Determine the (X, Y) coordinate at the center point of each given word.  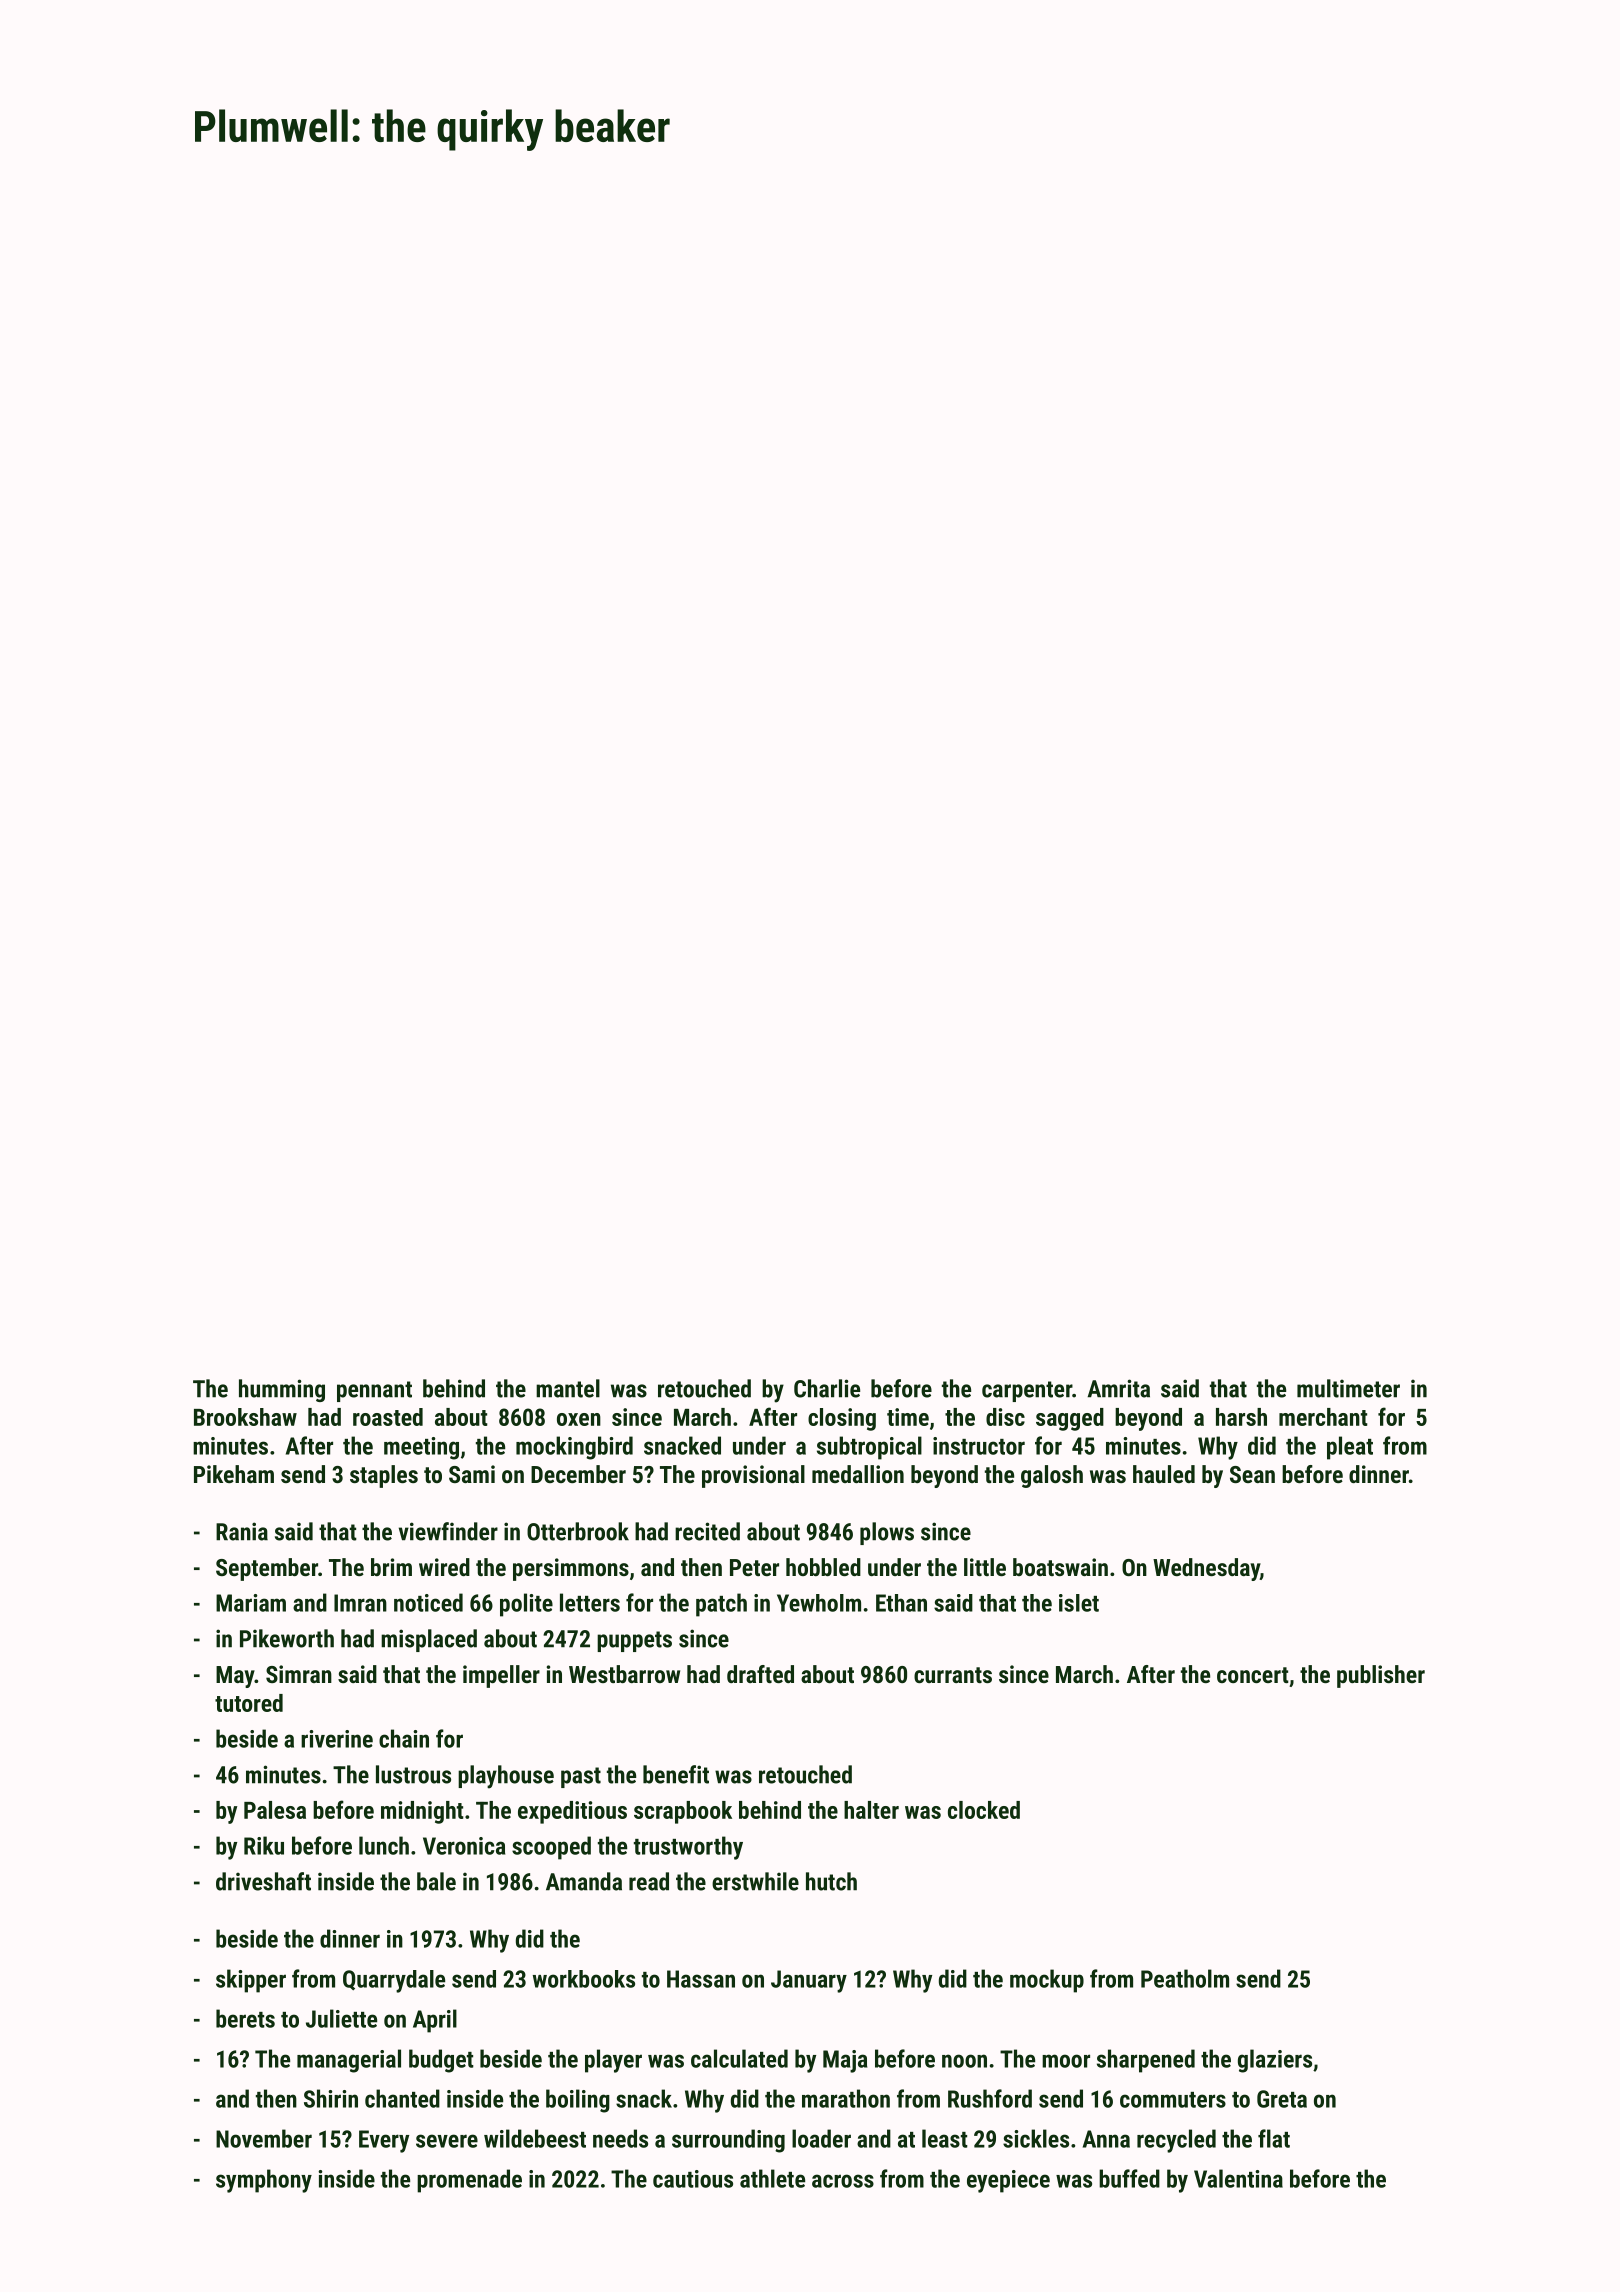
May (235, 1677)
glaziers (1275, 2061)
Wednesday (1206, 1569)
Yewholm (819, 1603)
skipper (251, 1981)
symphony (264, 2181)
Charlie (827, 1388)
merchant (1323, 1417)
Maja (845, 2061)
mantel (568, 1388)
